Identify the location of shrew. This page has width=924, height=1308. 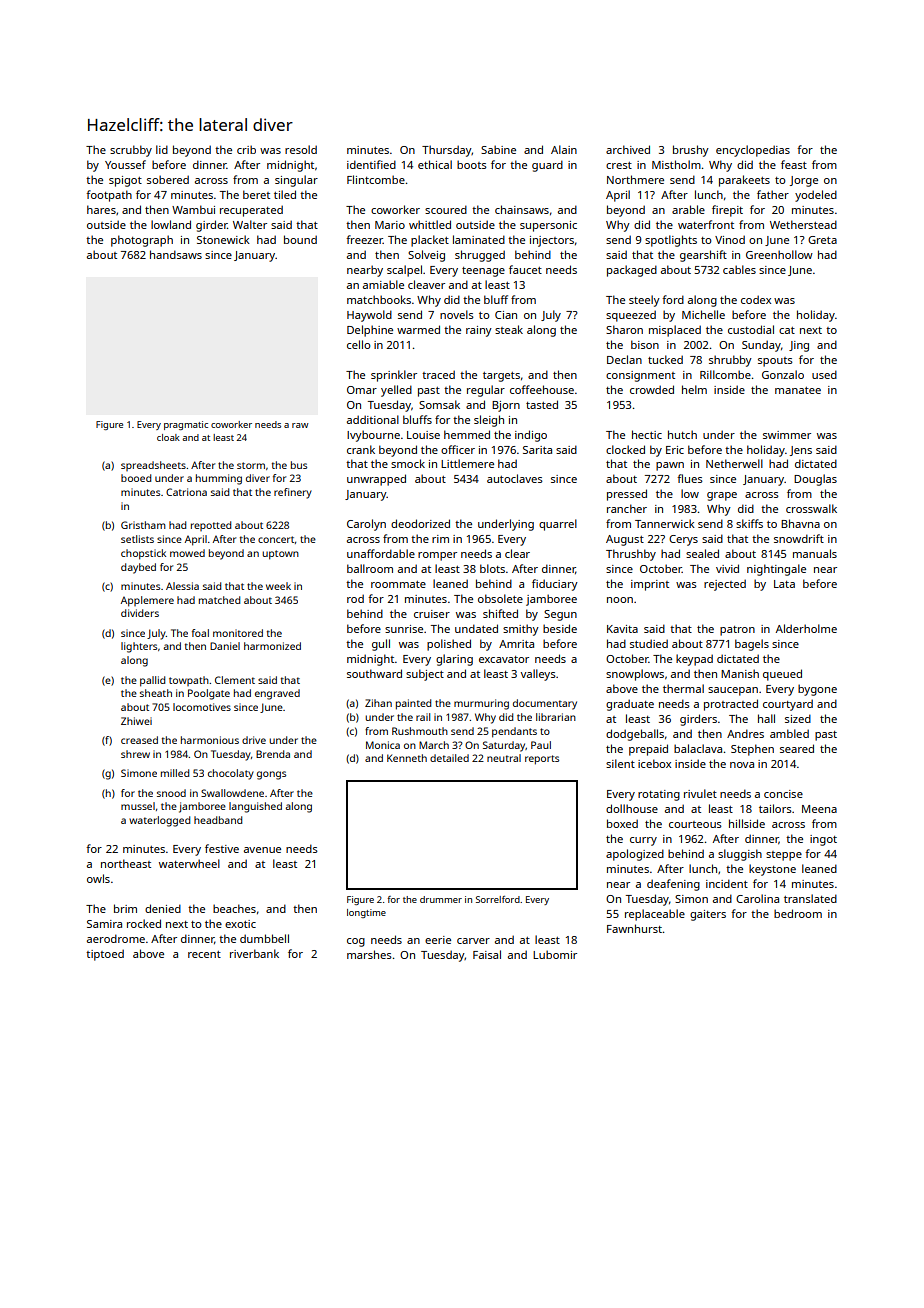
(135, 754).
